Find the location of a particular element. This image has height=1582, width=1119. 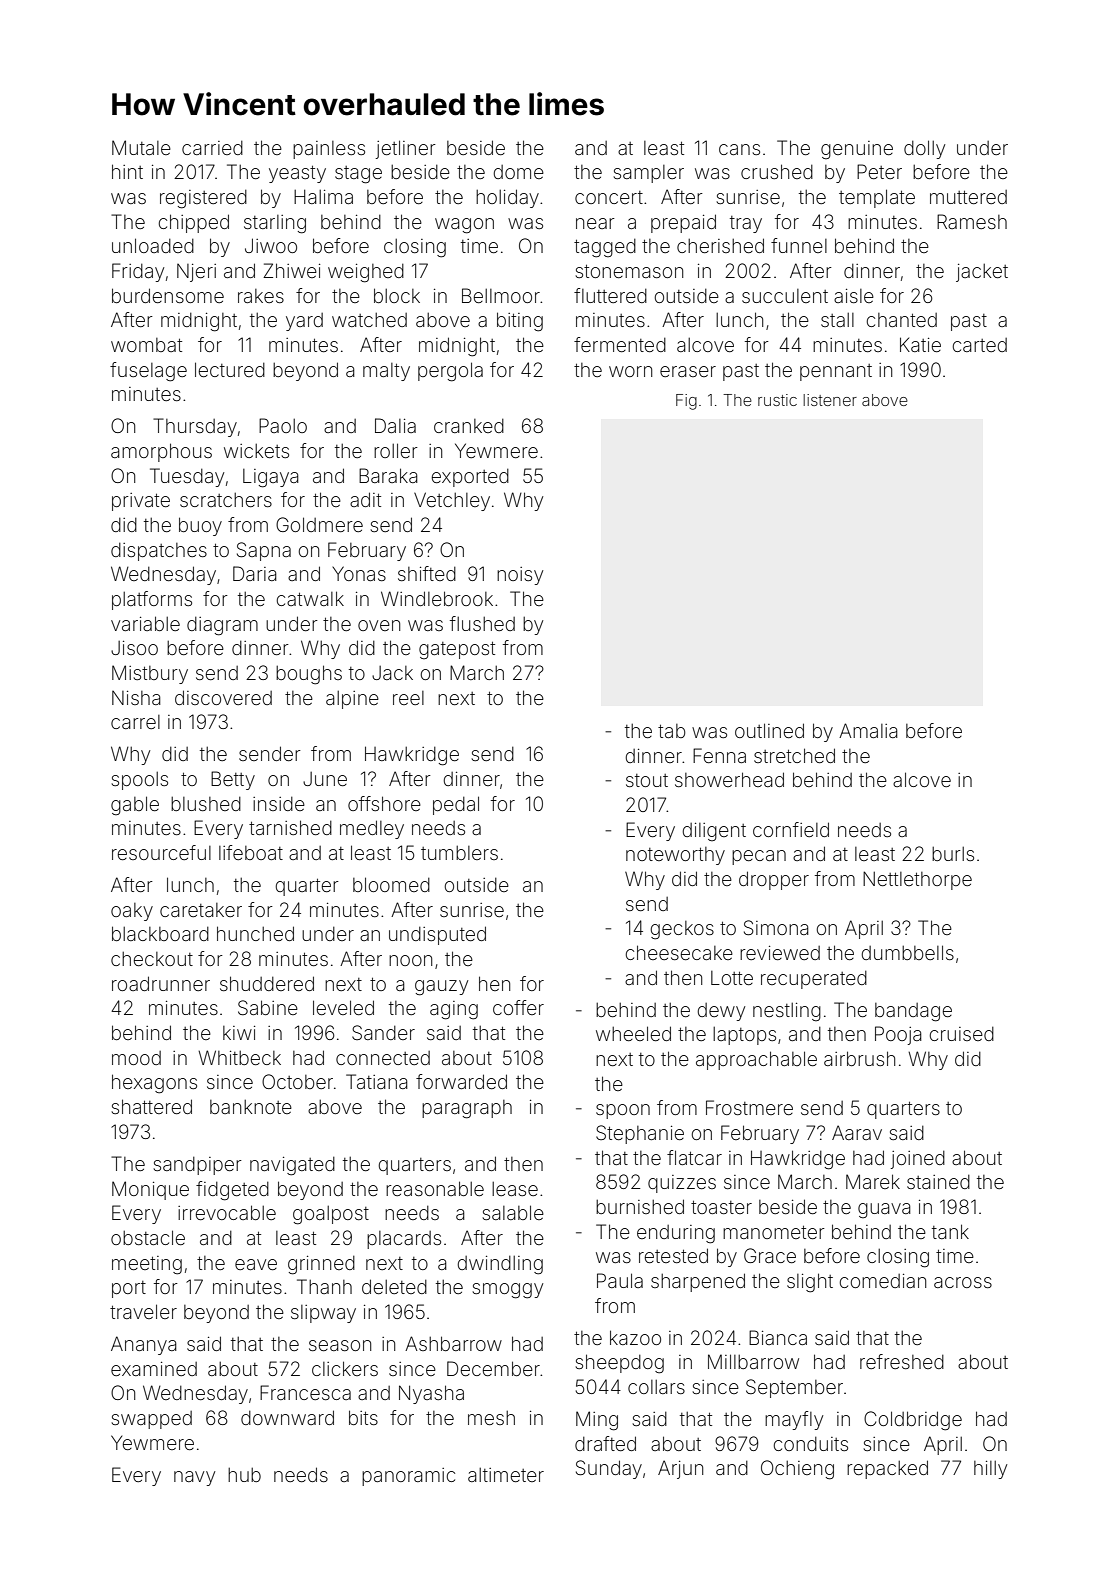

wheeled is located at coordinates (633, 1033).
